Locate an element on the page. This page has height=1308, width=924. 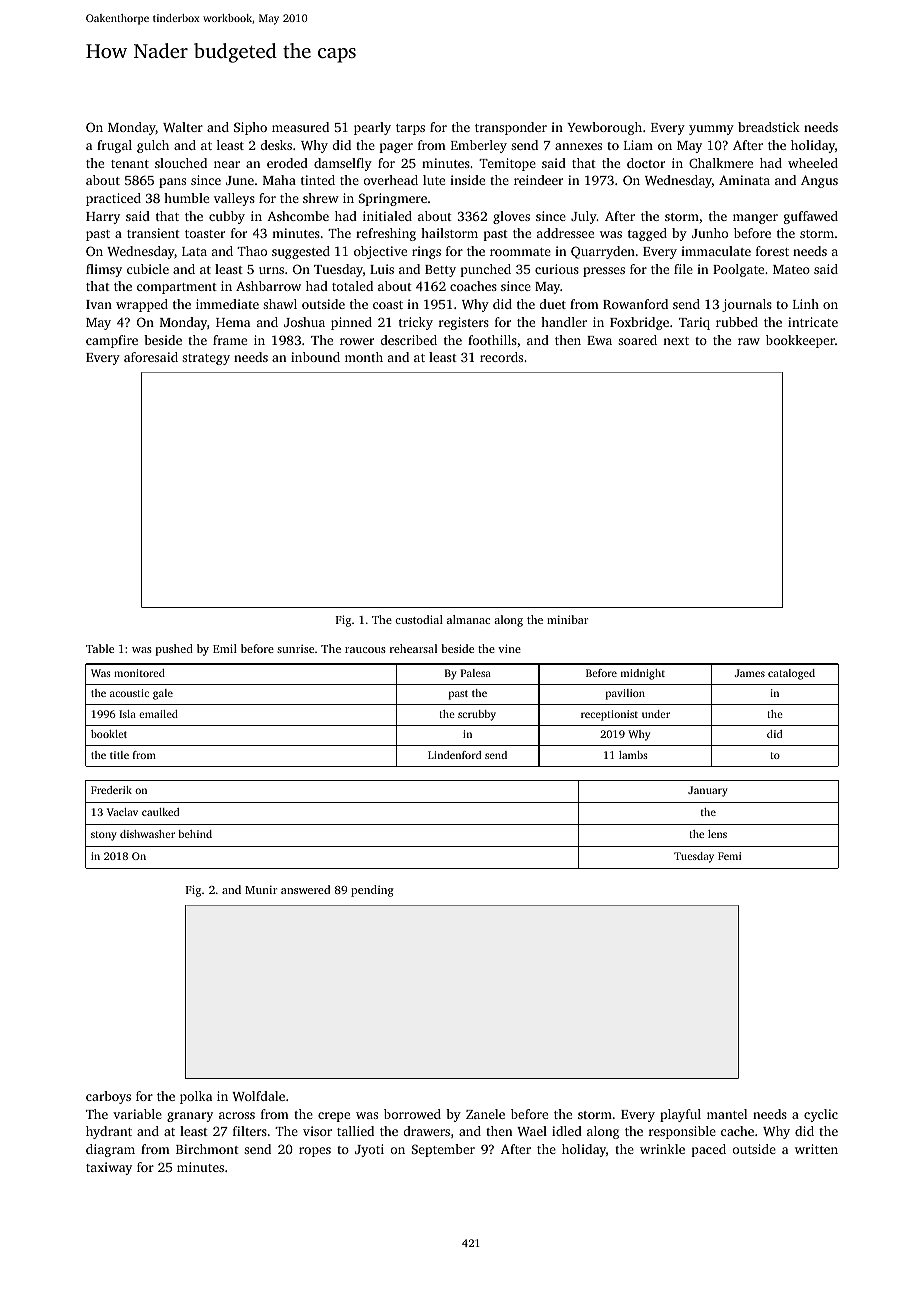
pending is located at coordinates (372, 891).
